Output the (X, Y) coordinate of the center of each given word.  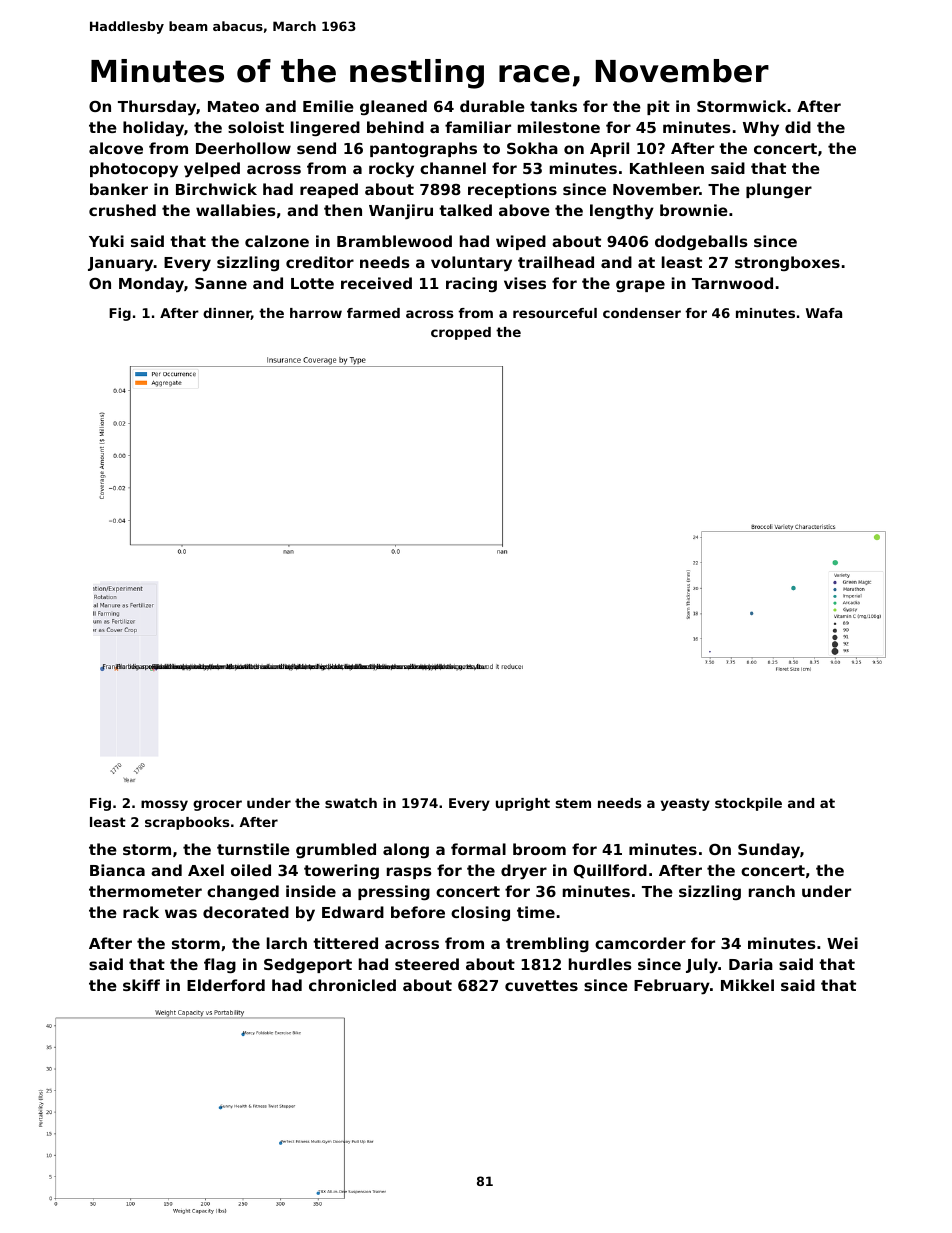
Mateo (233, 106)
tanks (553, 106)
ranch (772, 891)
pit (658, 107)
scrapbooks (187, 823)
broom (539, 849)
